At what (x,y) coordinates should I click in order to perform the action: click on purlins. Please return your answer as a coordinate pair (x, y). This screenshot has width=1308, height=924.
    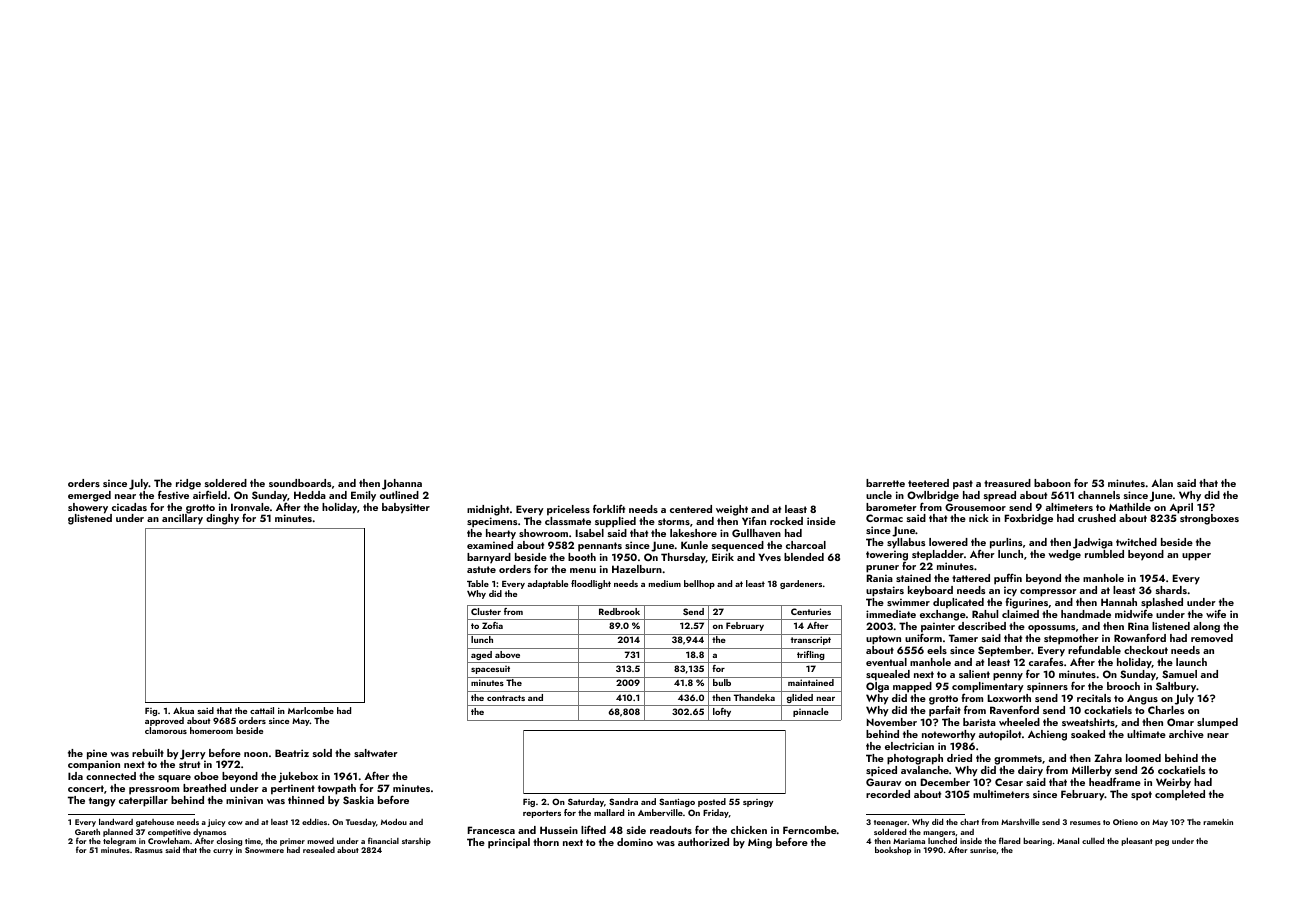
    Looking at the image, I should click on (1006, 543).
